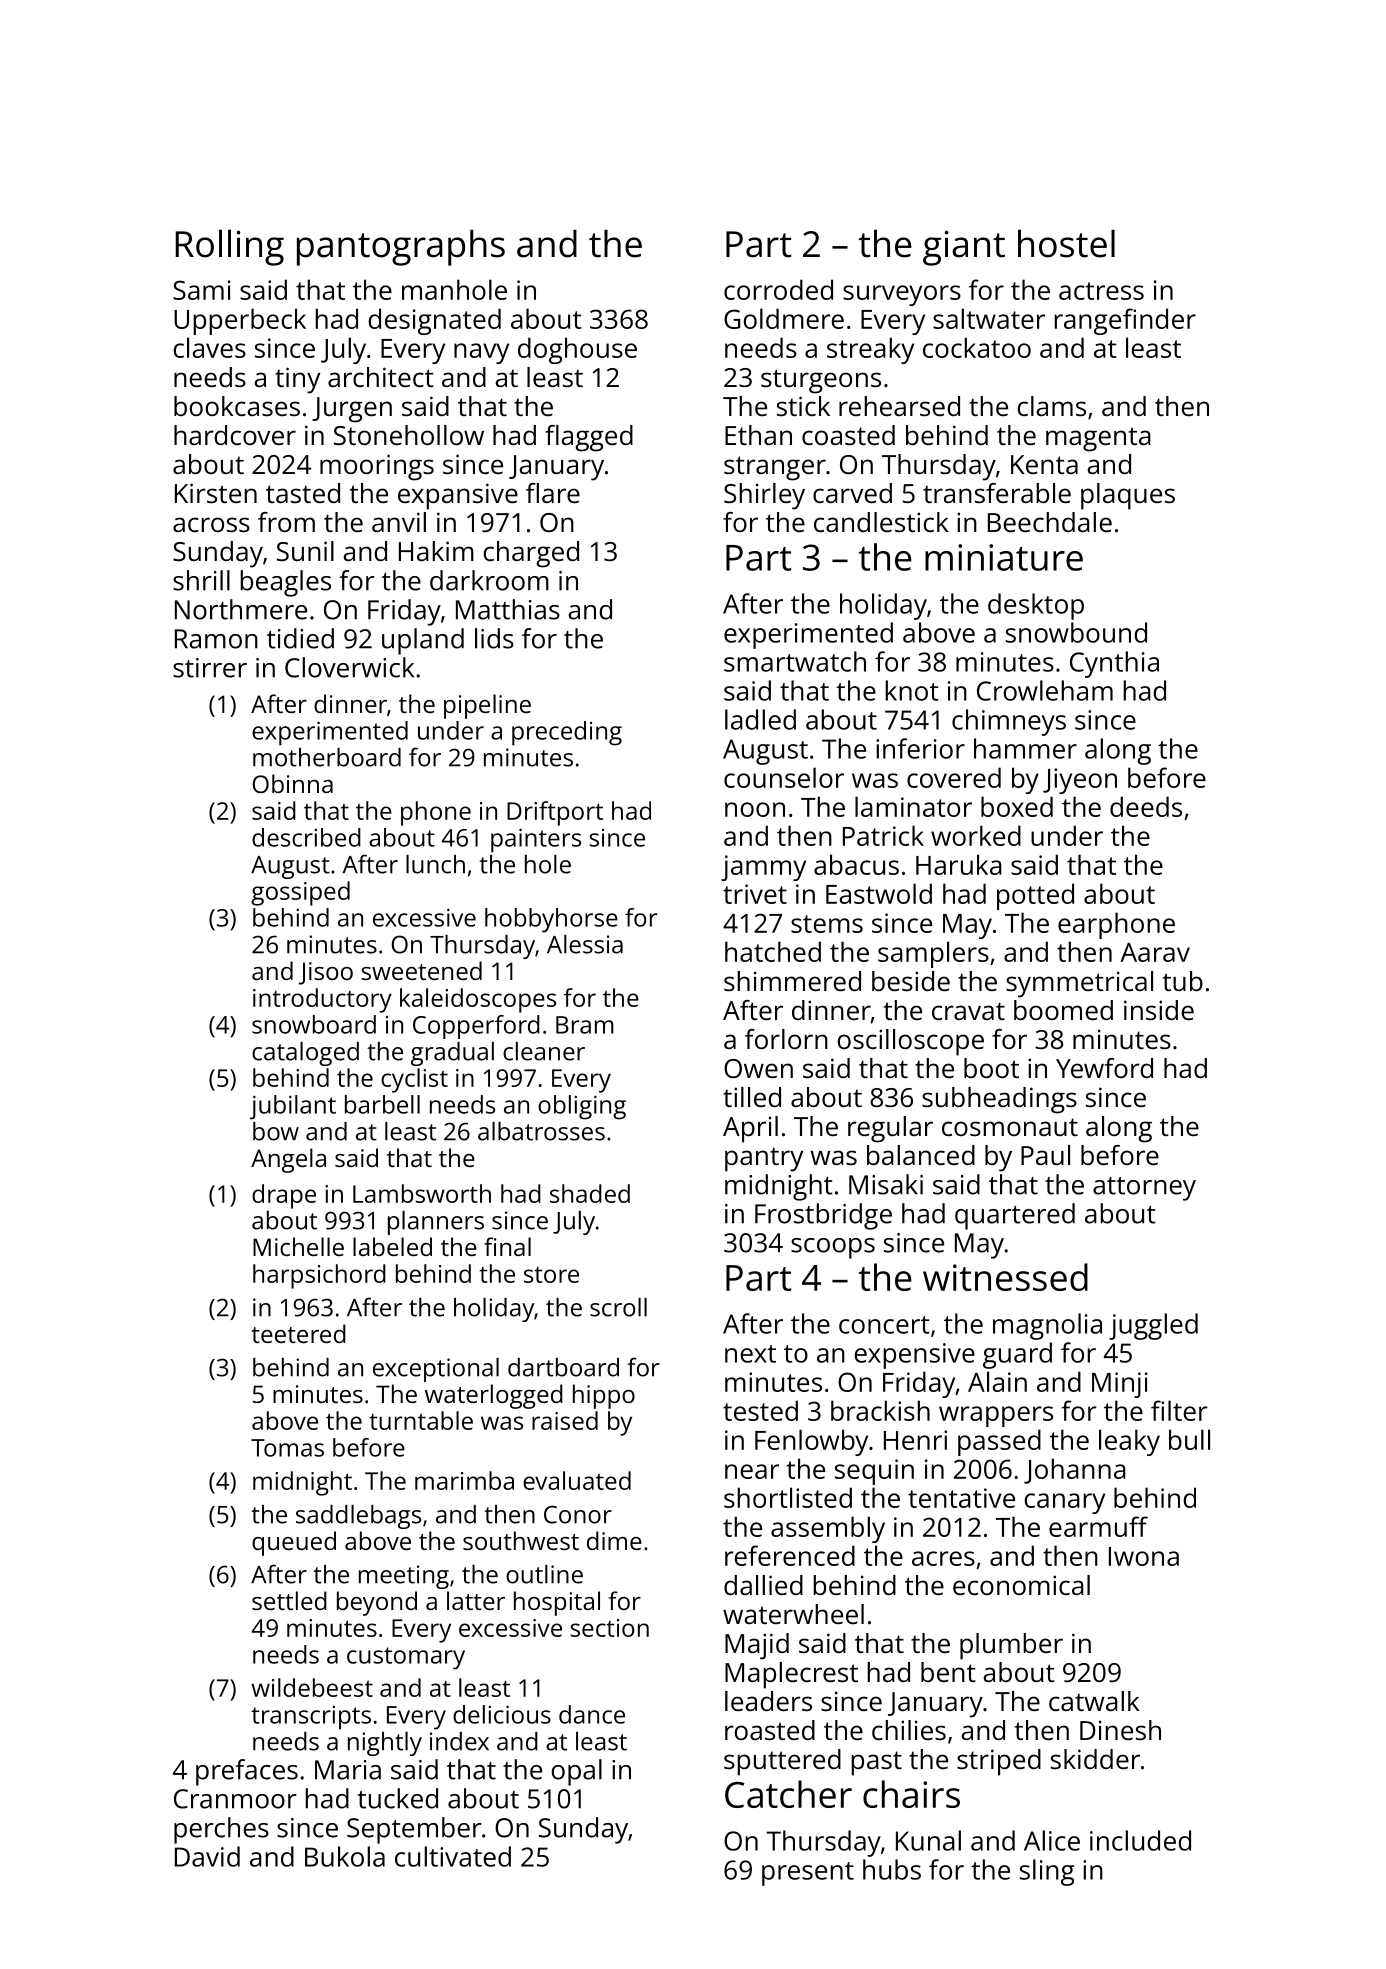 The width and height of the image is (1386, 1969). What do you see at coordinates (1144, 1556) in the image?
I see `Iwona` at bounding box center [1144, 1556].
